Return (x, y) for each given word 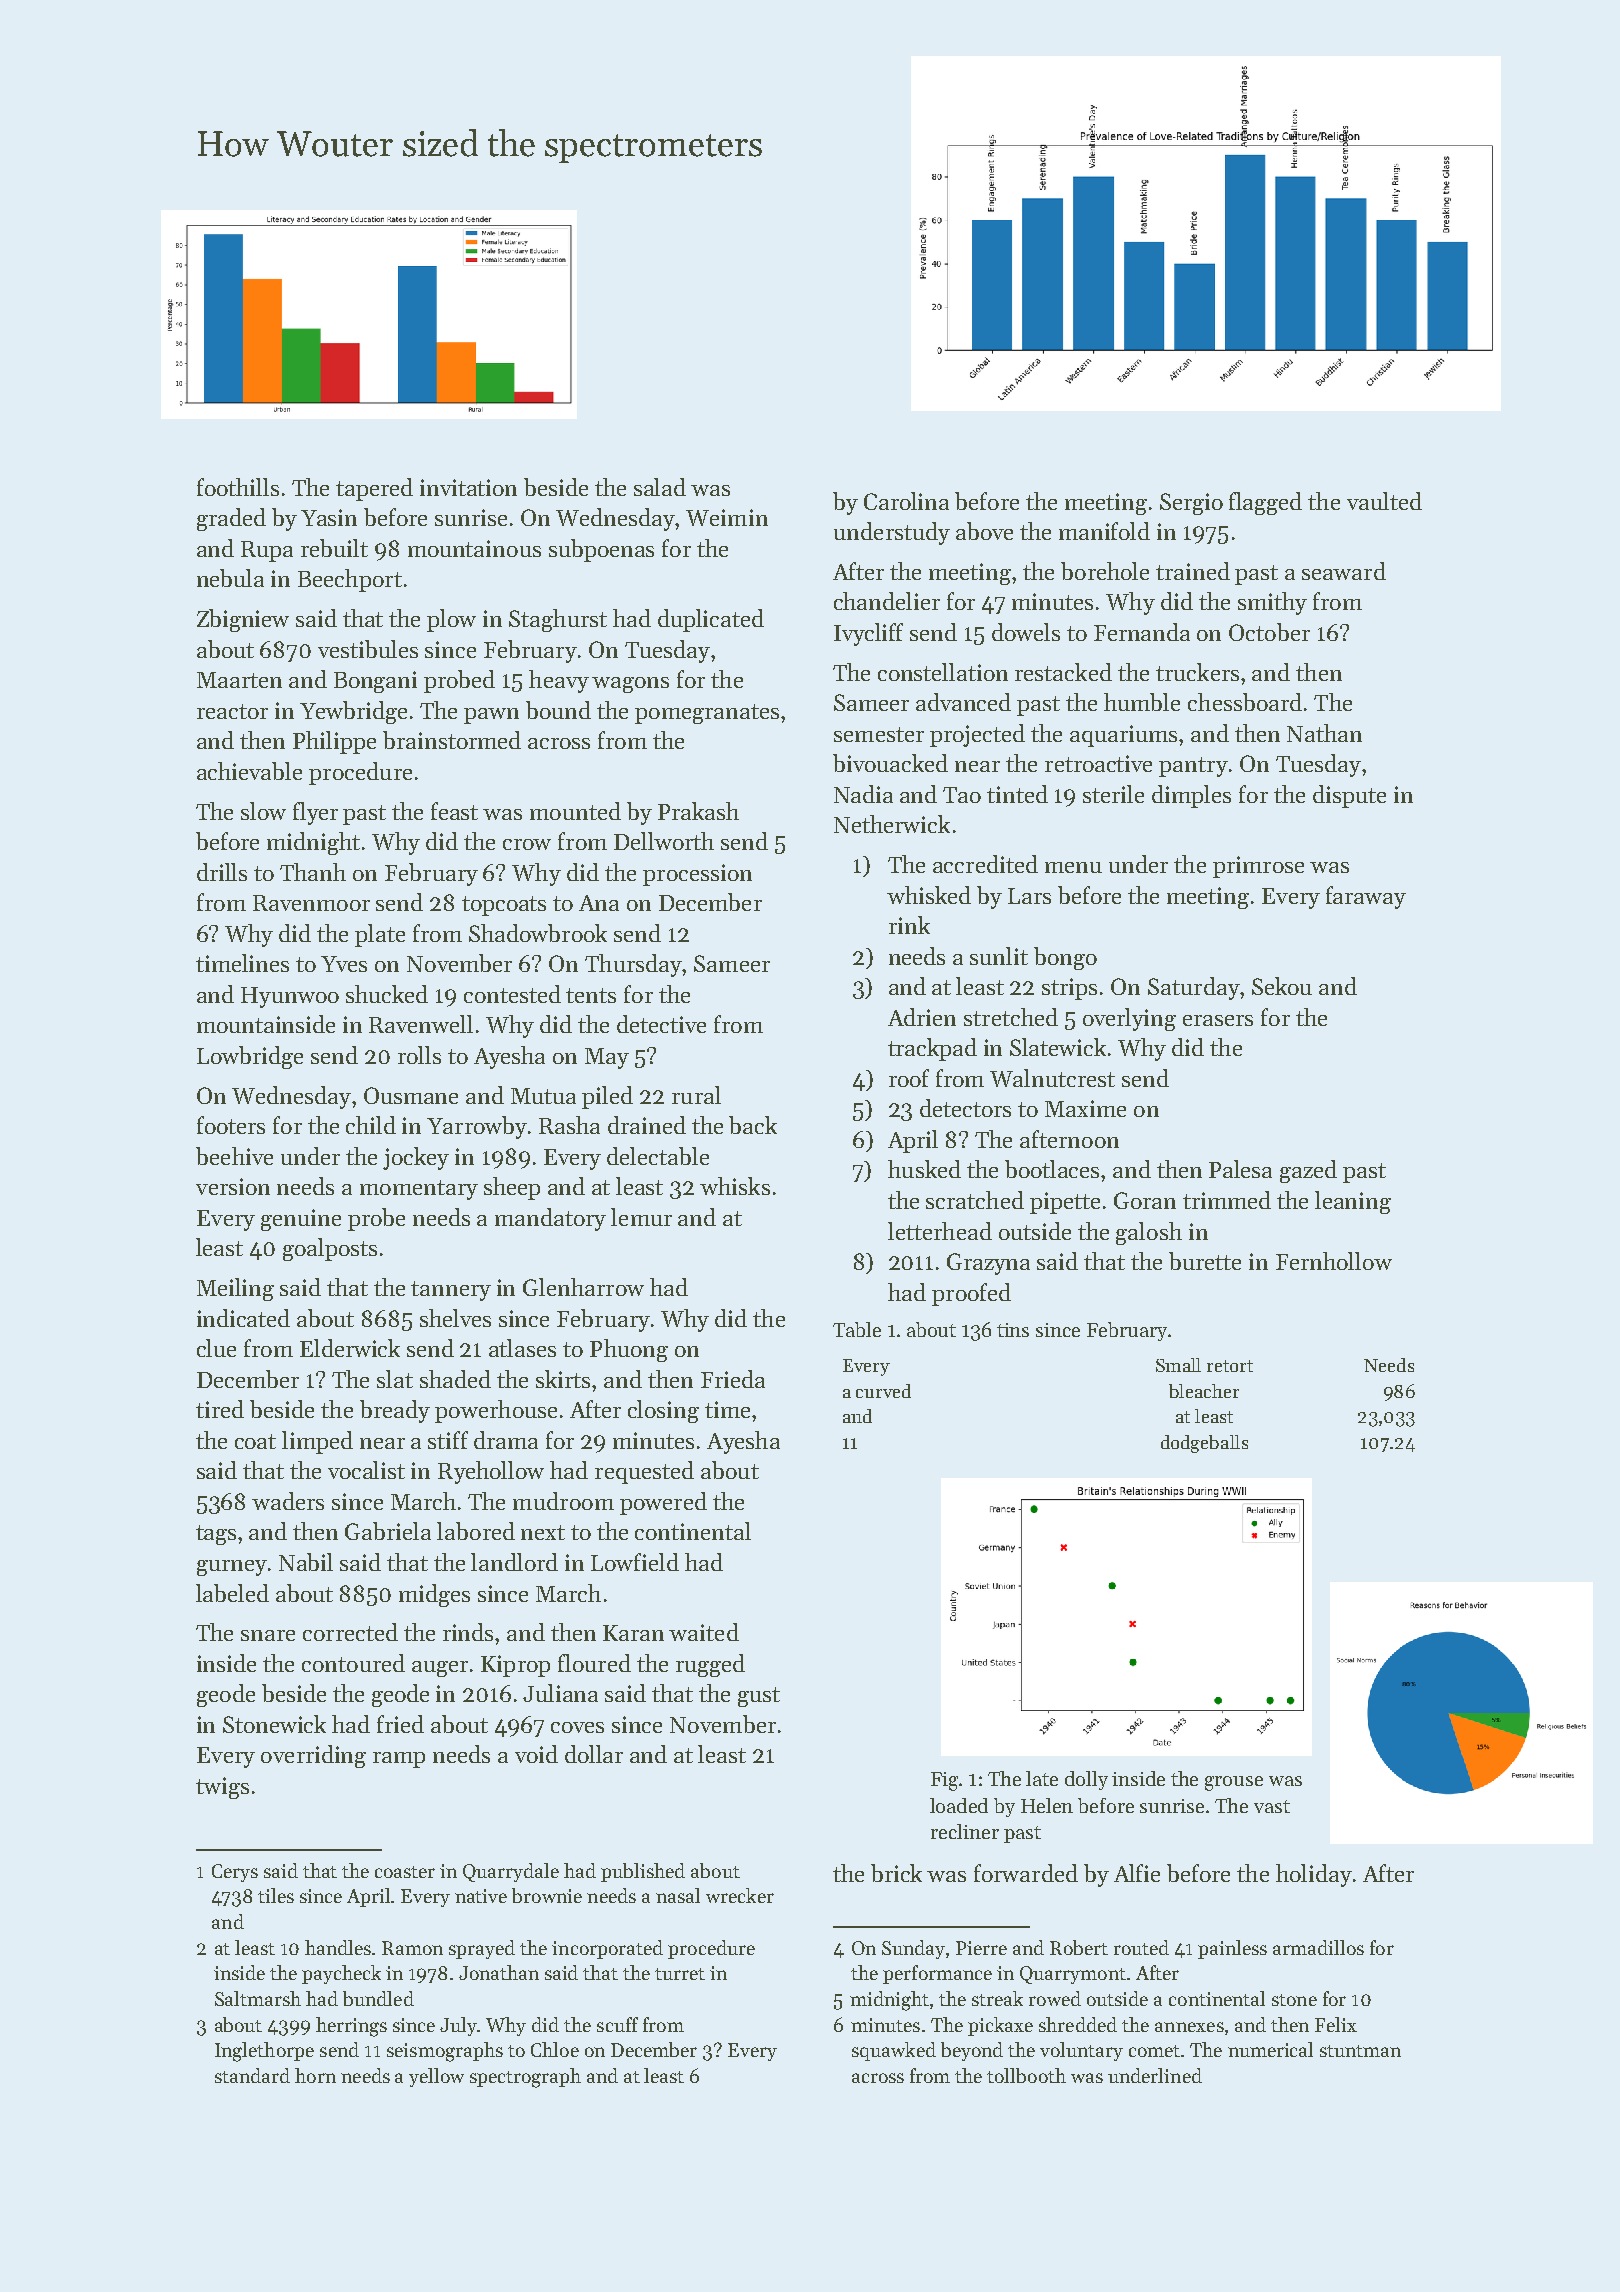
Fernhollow (1334, 1261)
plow (451, 620)
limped (317, 1442)
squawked (894, 2051)
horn (315, 2075)
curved (883, 1391)
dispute (1349, 796)
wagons (630, 685)
